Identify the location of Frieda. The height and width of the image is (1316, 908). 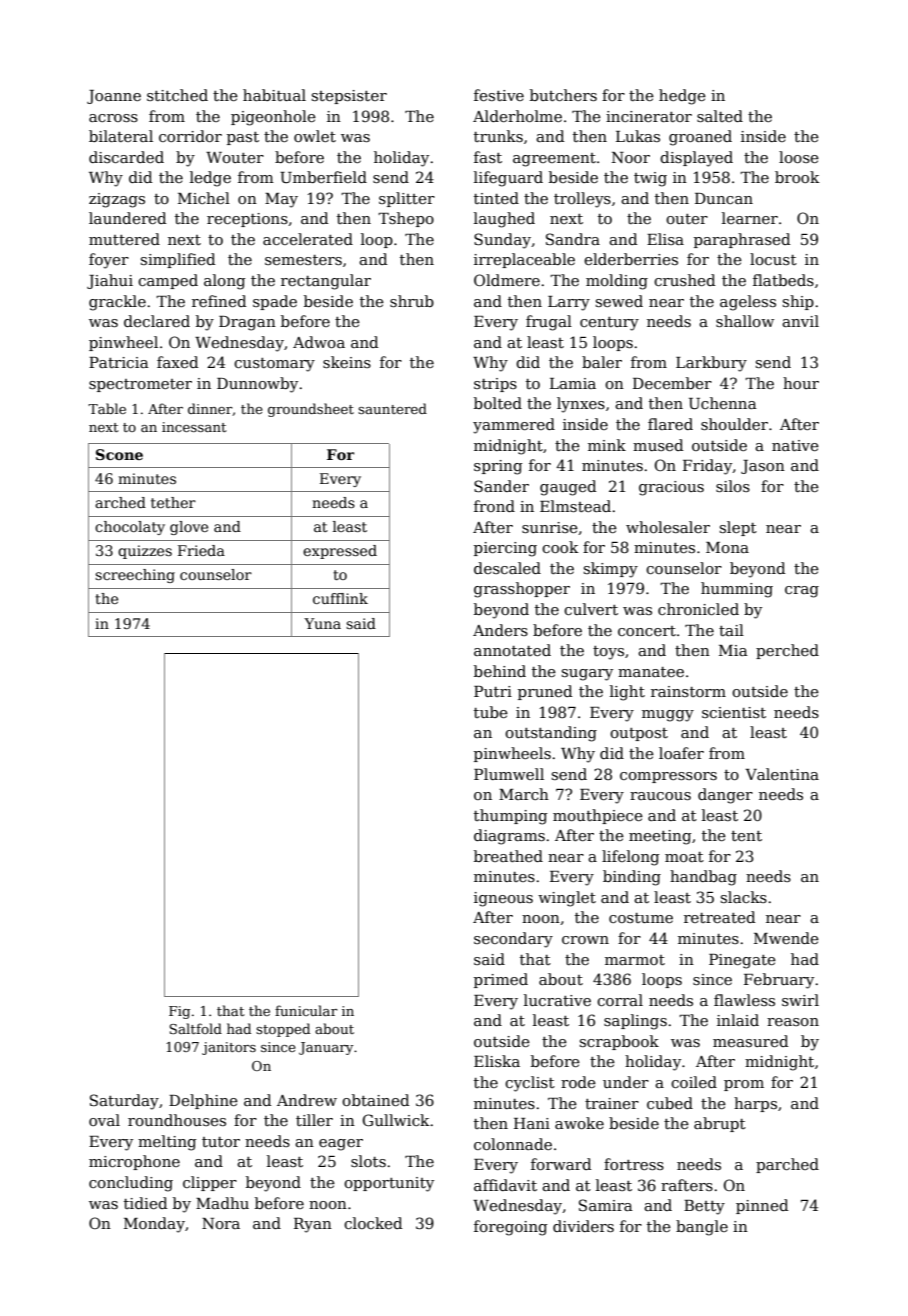
(201, 550).
